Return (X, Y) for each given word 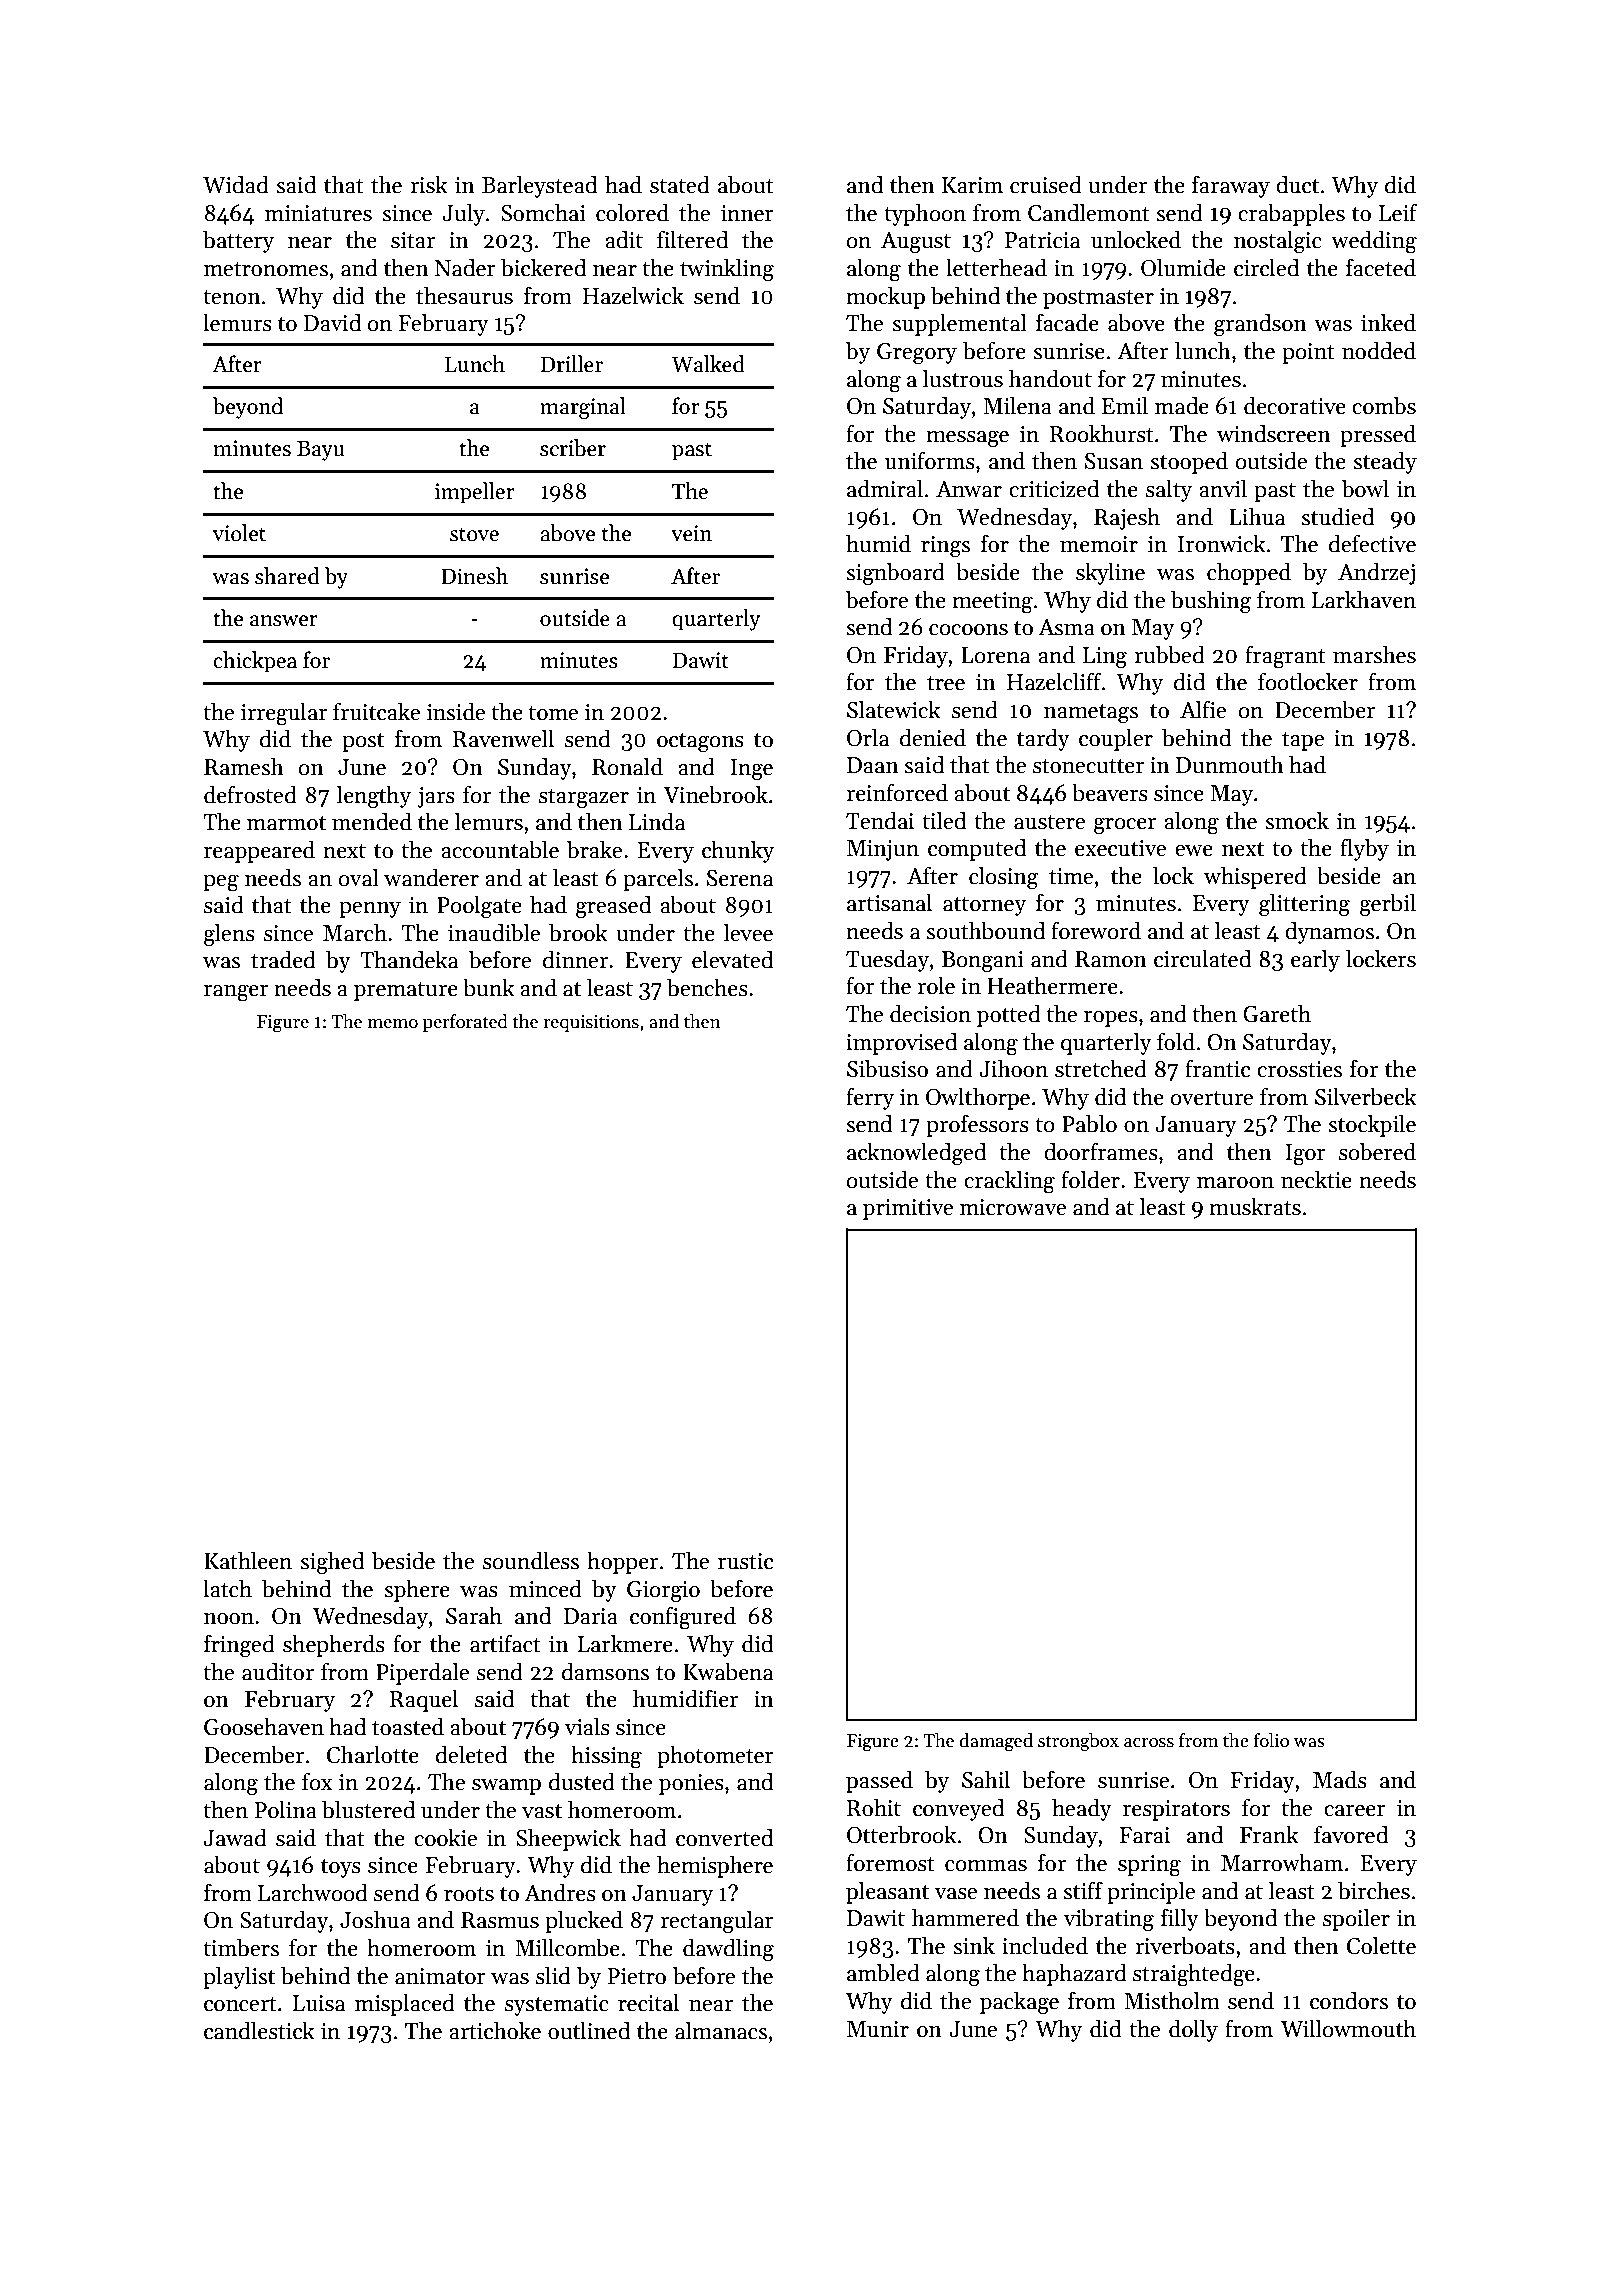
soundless (531, 1561)
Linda (657, 822)
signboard (895, 574)
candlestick (259, 2031)
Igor (1305, 1155)
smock (1297, 821)
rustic (745, 1561)
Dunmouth (1230, 765)
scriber (573, 448)
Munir (878, 2029)
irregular (284, 714)
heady (1082, 1810)
